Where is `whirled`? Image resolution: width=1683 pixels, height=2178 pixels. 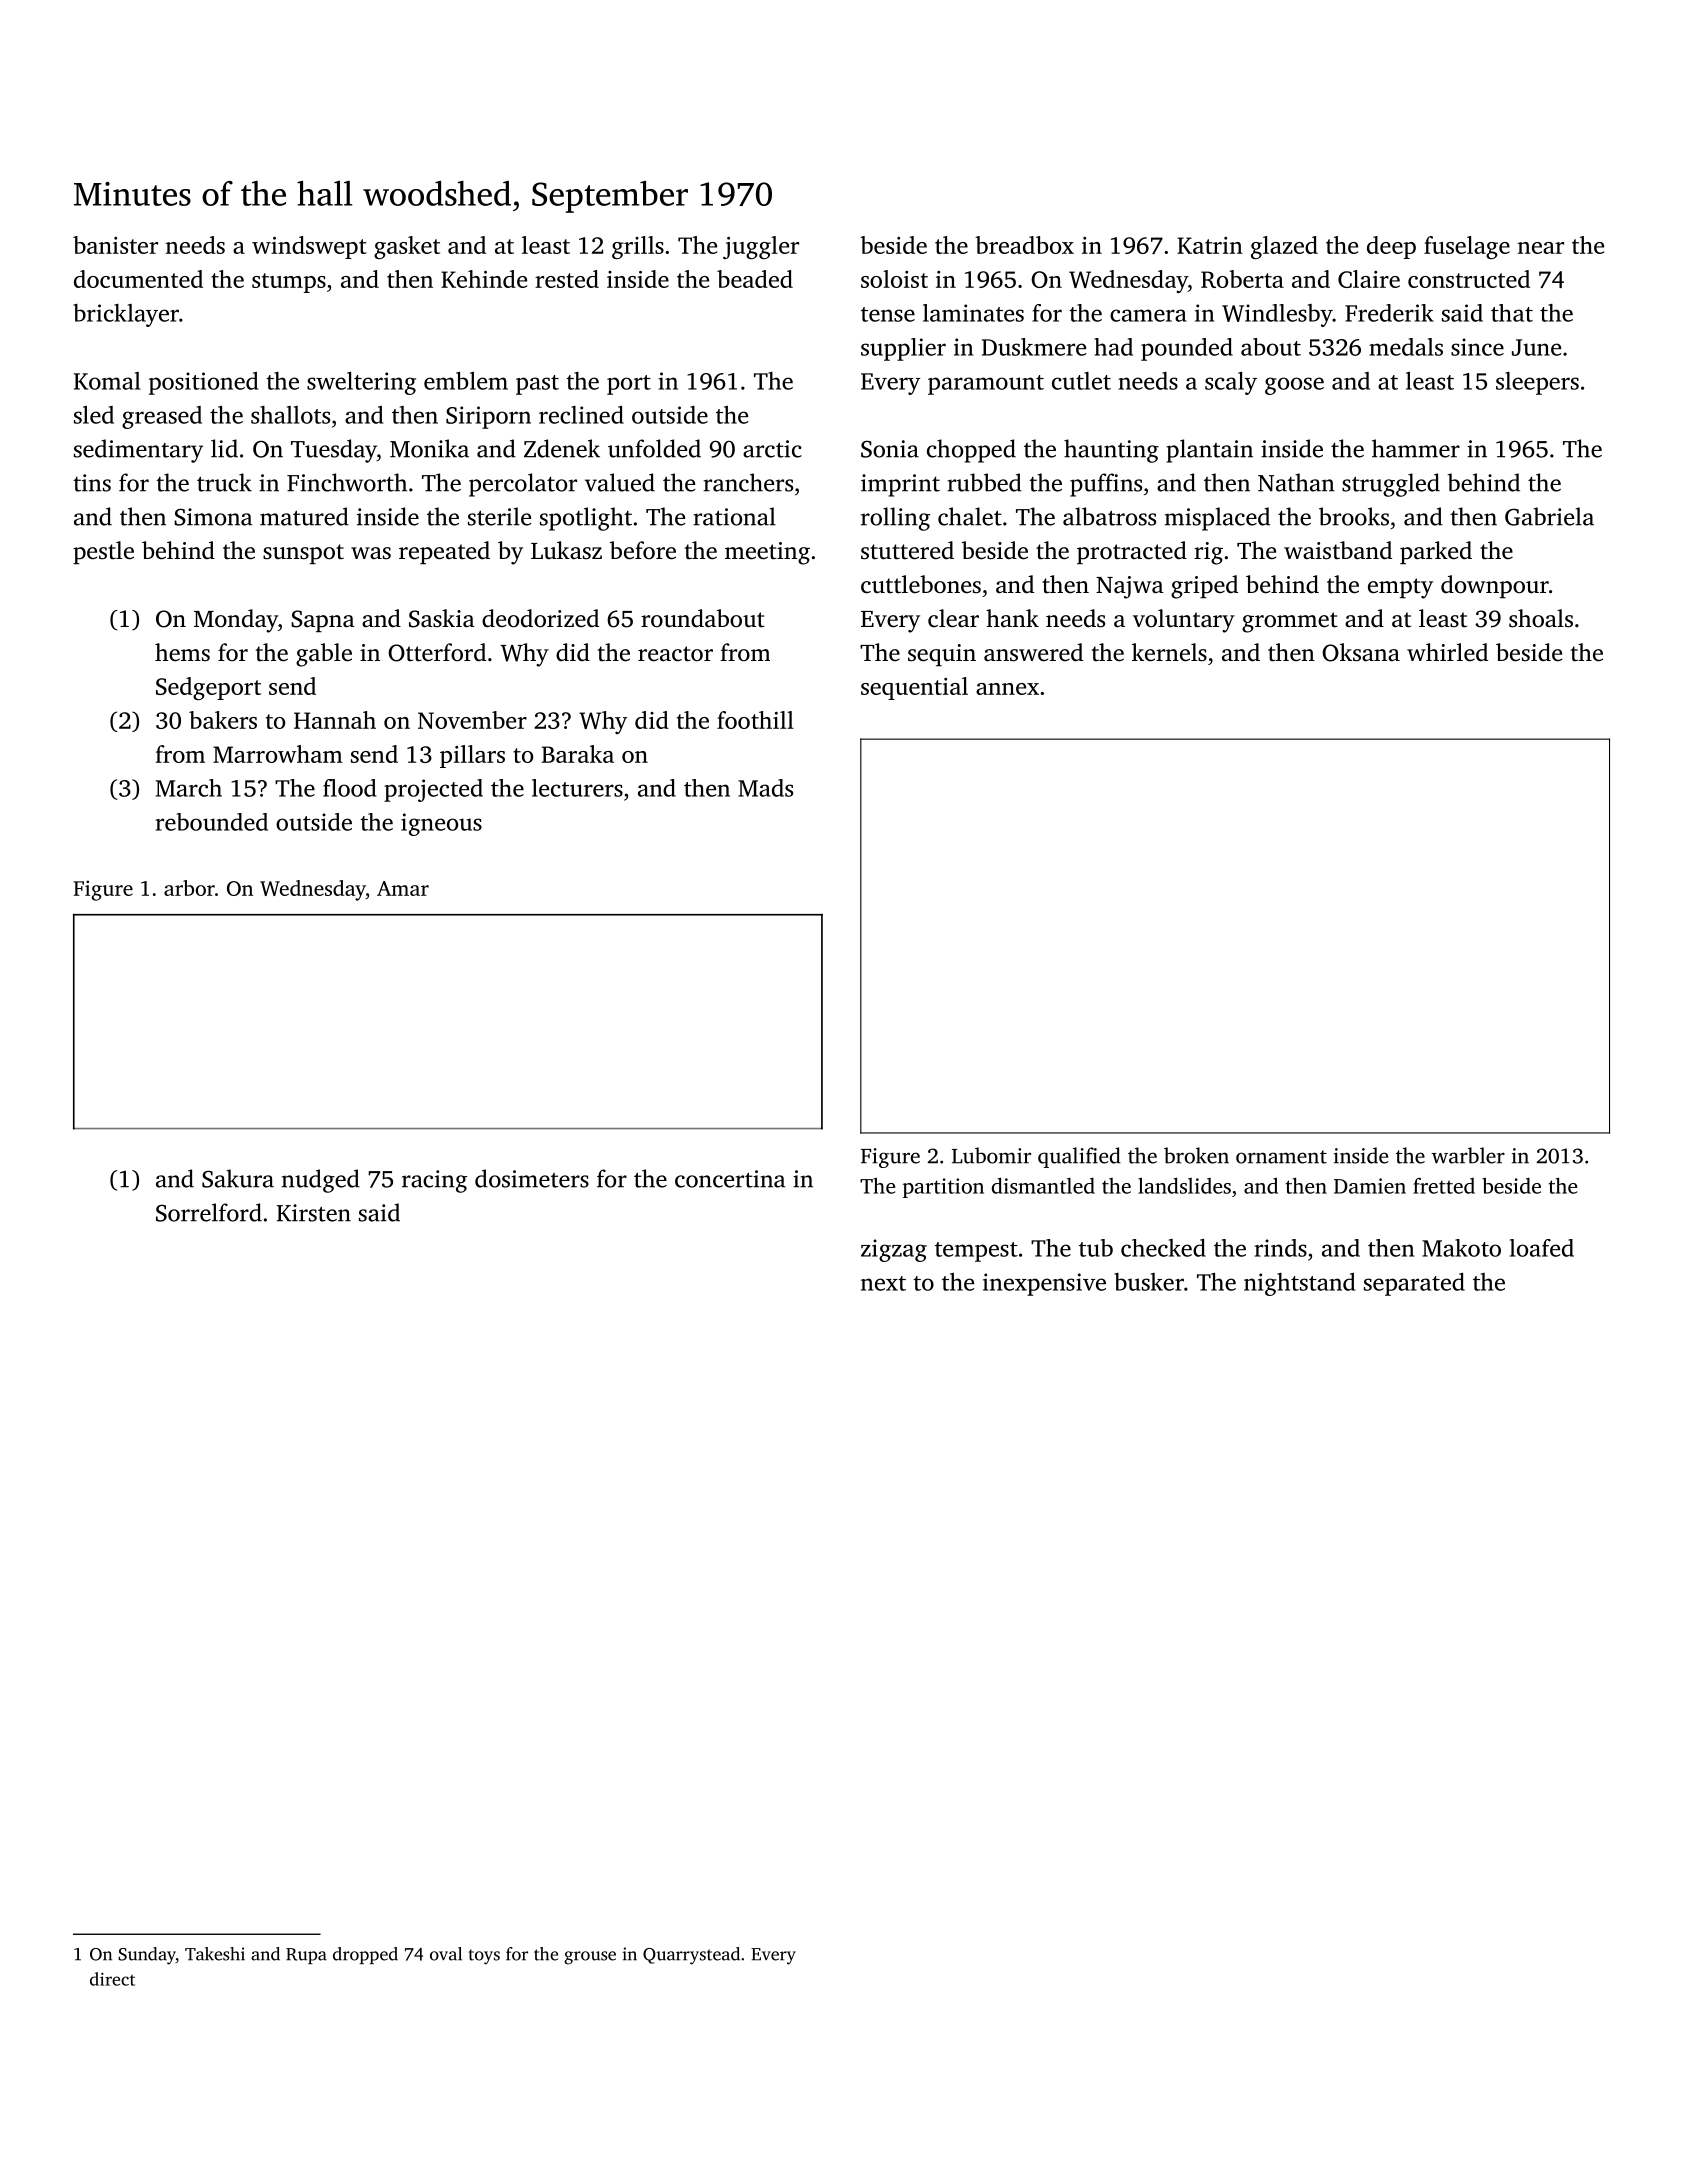
whirled is located at coordinates (1447, 652).
